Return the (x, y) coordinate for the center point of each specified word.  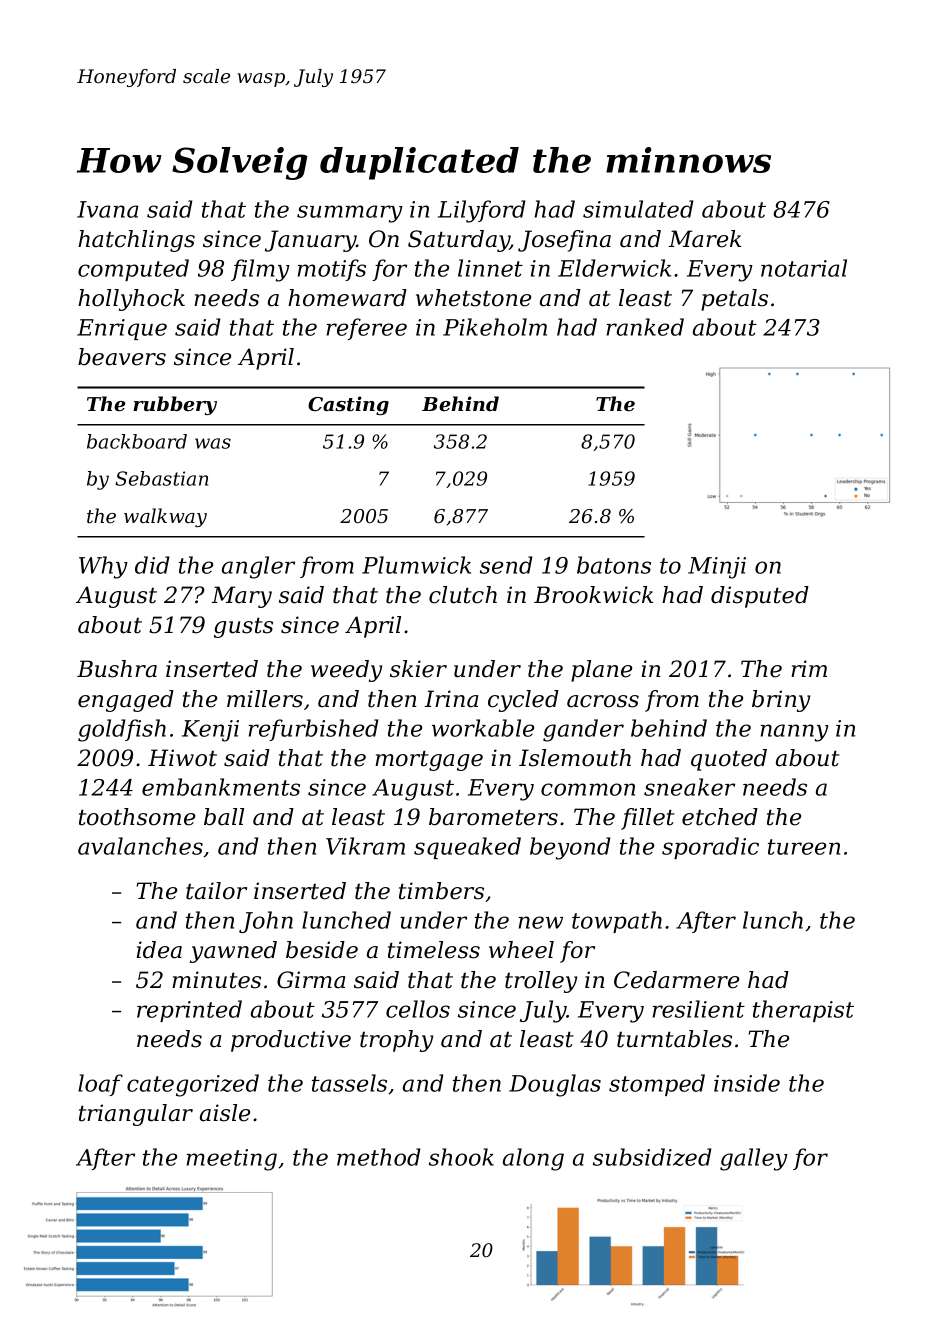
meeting (232, 1160)
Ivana (107, 209)
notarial (804, 268)
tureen (804, 847)
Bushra (117, 669)
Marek (704, 239)
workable (483, 728)
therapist (803, 1011)
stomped (657, 1085)
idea (159, 950)
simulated (638, 209)
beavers (122, 357)
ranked (645, 327)
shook (461, 1157)
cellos (418, 1009)
